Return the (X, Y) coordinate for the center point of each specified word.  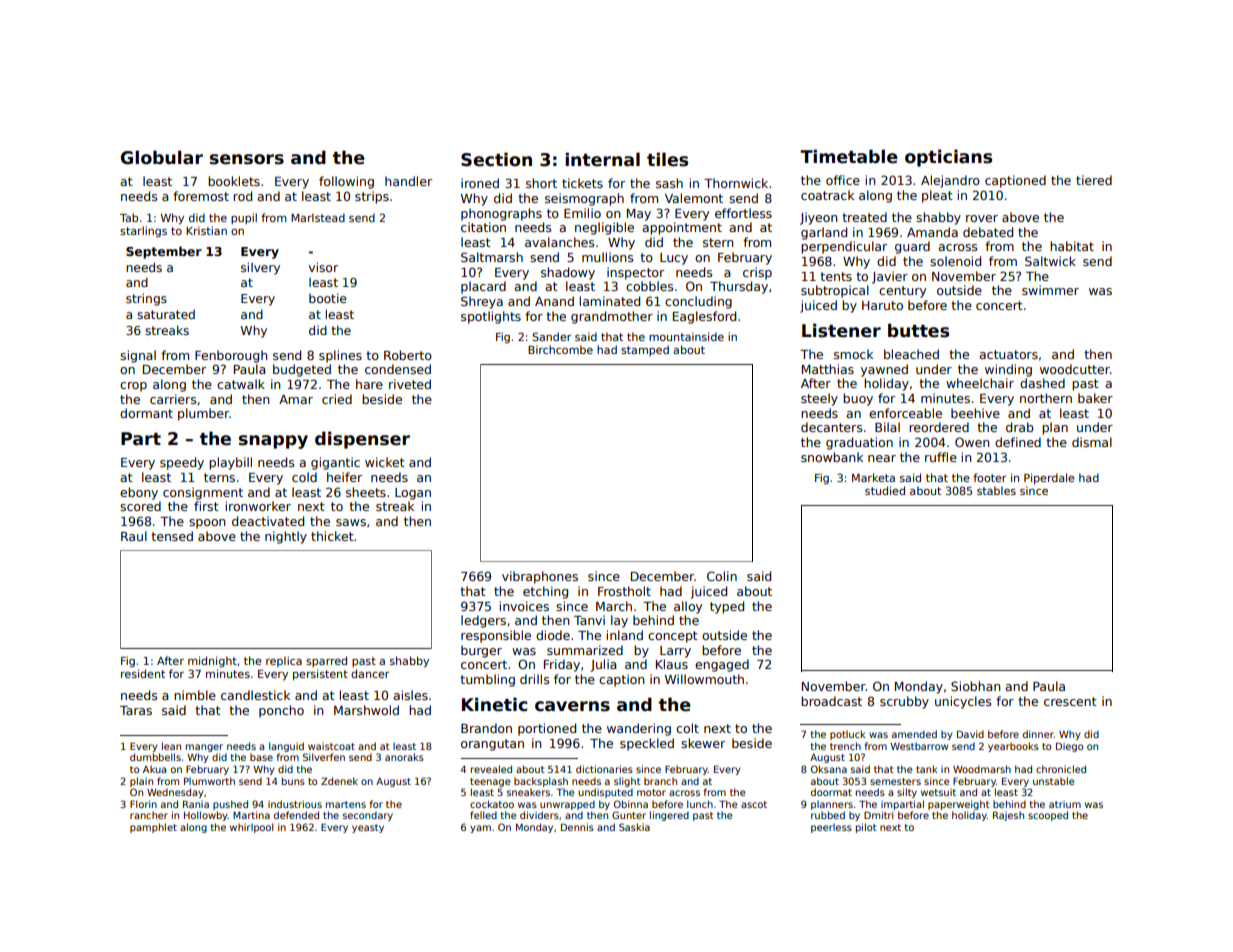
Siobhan (976, 686)
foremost (201, 196)
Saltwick (1050, 261)
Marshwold (366, 710)
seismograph (584, 199)
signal (138, 356)
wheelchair (980, 383)
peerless (831, 828)
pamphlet (153, 828)
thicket (332, 536)
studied (885, 490)
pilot (866, 828)
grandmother (612, 317)
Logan (413, 494)
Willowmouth (704, 679)
